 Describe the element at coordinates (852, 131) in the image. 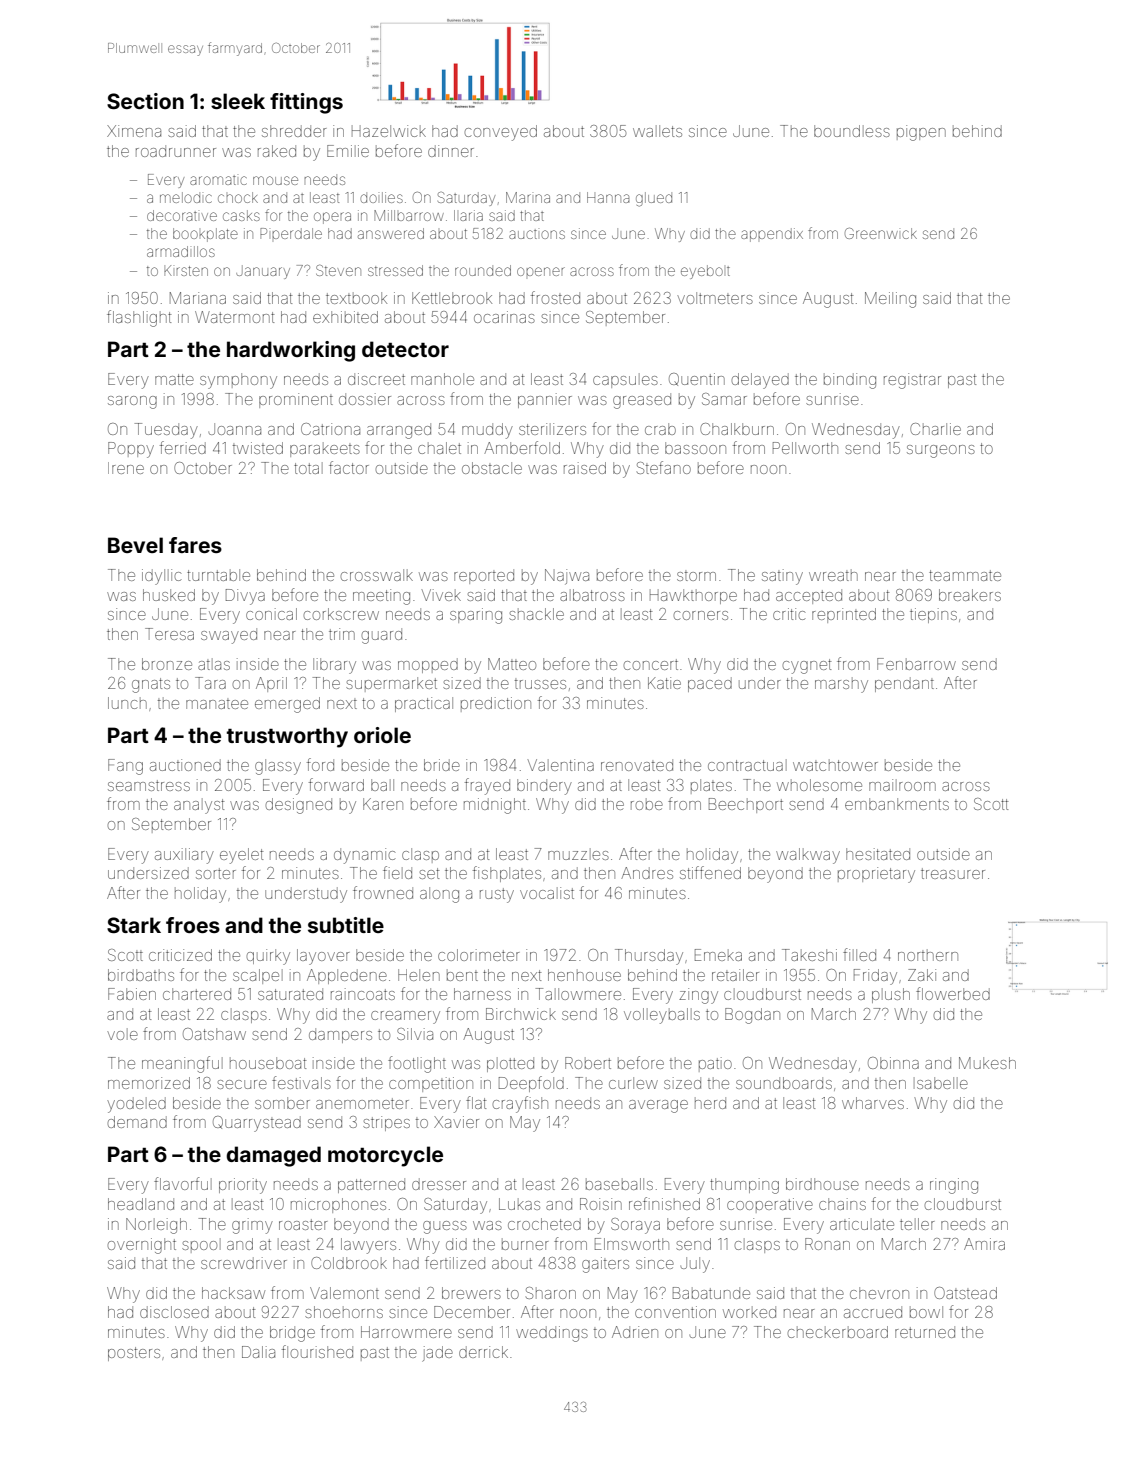

I see `boundless` at that location.
